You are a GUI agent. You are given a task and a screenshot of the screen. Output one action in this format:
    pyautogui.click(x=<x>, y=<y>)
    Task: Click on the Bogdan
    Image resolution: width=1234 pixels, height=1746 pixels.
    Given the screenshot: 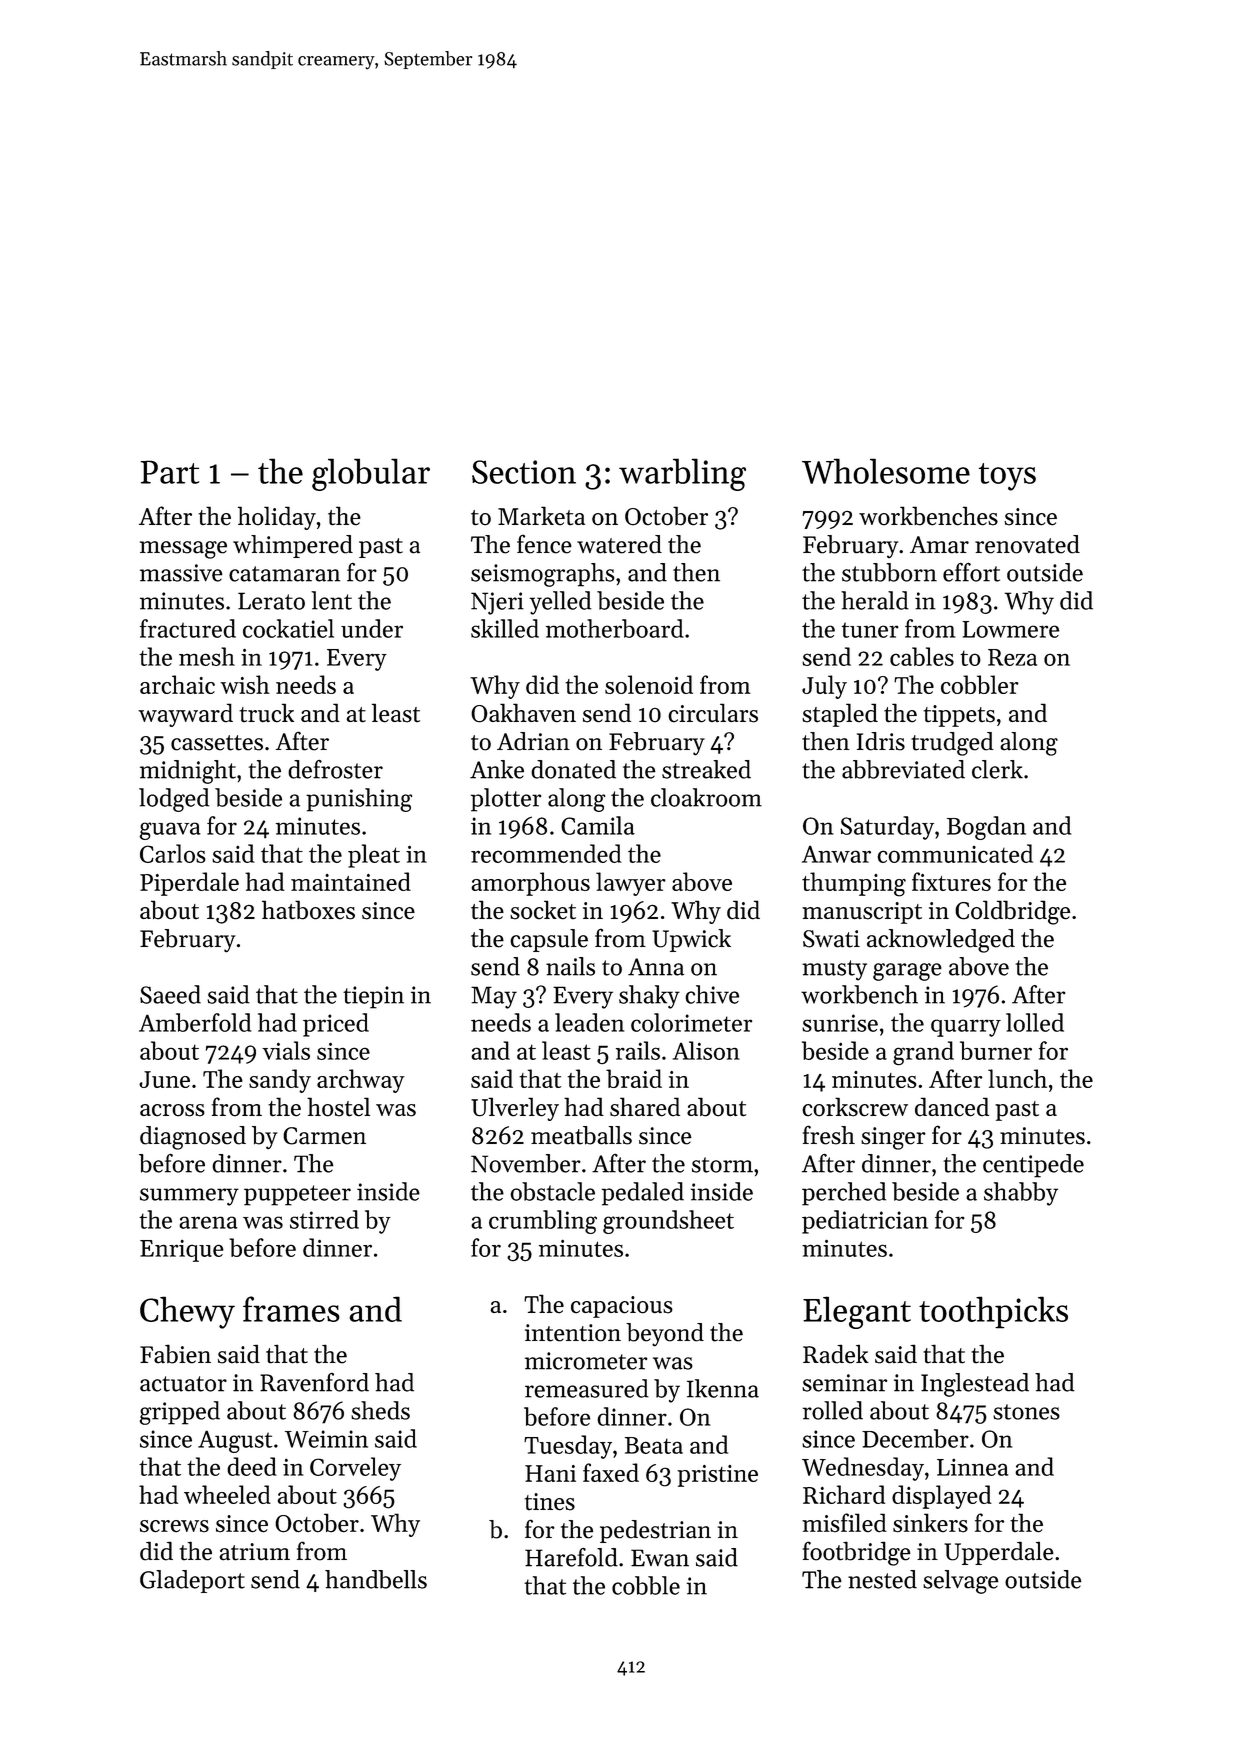 What is the action you would take?
    pyautogui.click(x=986, y=828)
